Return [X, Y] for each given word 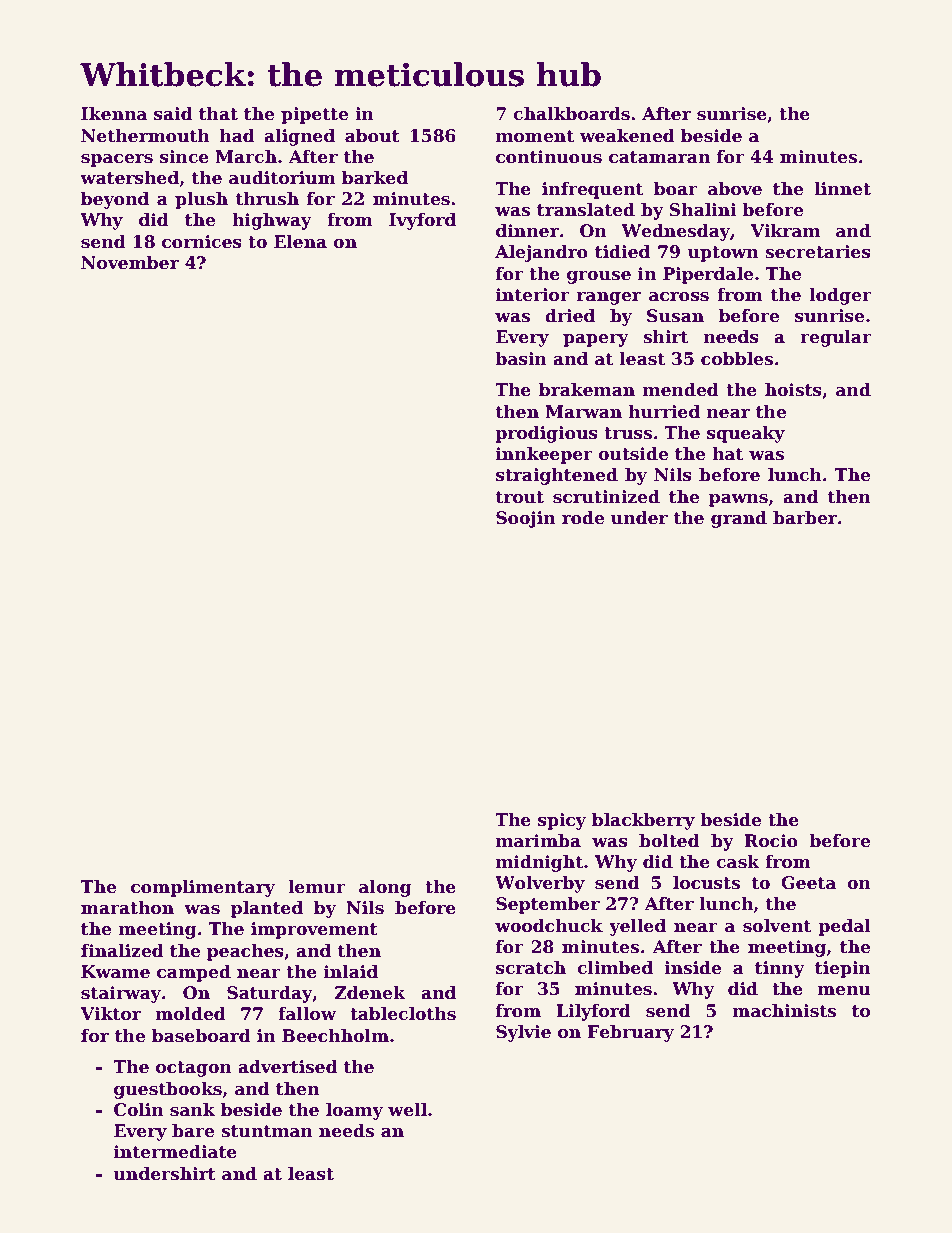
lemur [317, 887]
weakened [627, 136]
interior [533, 295]
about [372, 136]
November [130, 263]
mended [681, 390]
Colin [139, 1110]
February [631, 1033]
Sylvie [523, 1033]
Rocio [771, 841]
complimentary [203, 888]
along [385, 888]
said [173, 114]
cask [737, 862]
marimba [538, 841]
